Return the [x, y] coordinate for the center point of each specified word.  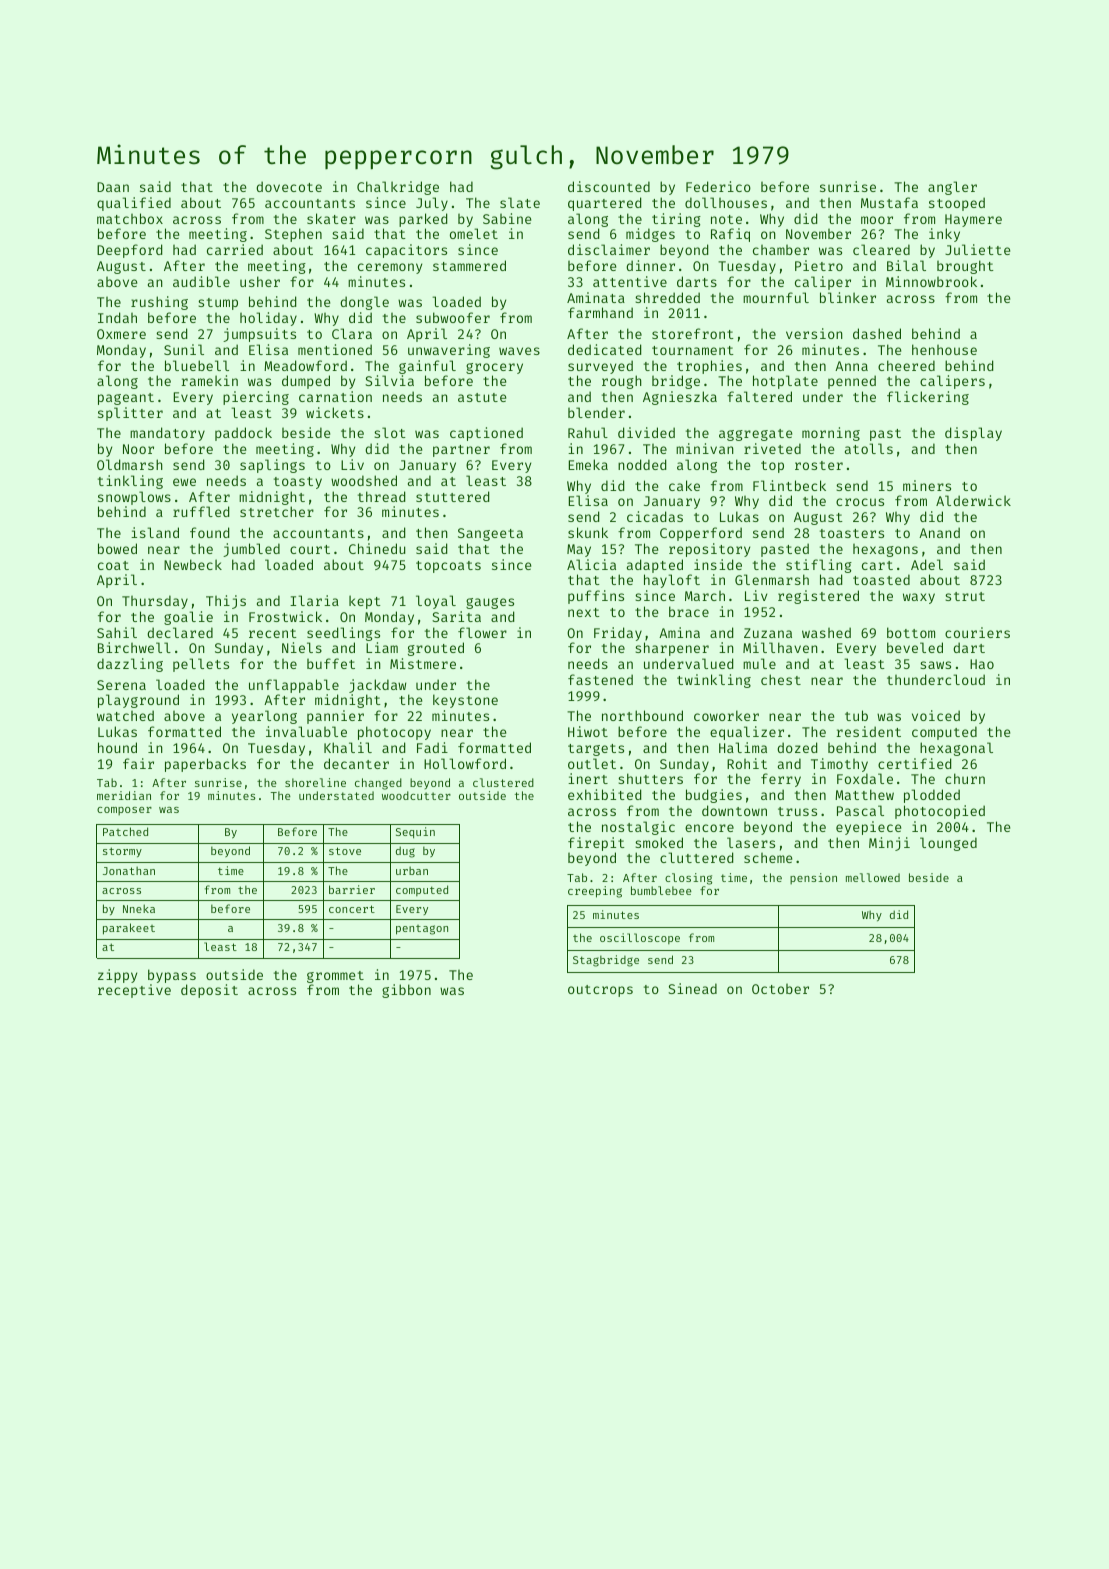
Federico [718, 186]
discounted [609, 186]
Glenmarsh [772, 579]
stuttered [452, 496]
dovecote [289, 186]
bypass [172, 976]
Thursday [155, 602]
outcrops [600, 991]
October [780, 988]
